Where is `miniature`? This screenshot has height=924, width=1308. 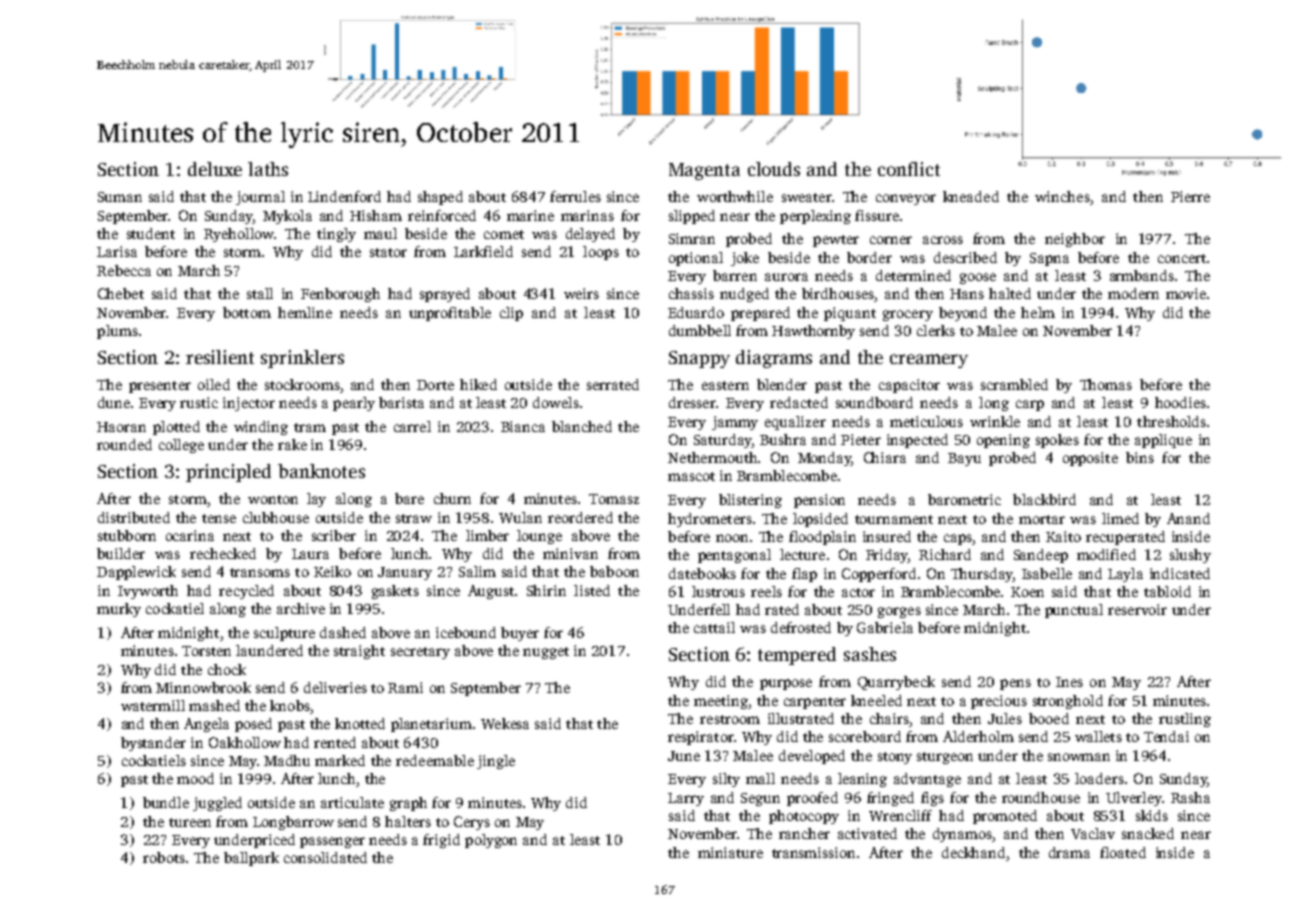
miniature is located at coordinates (730, 852).
